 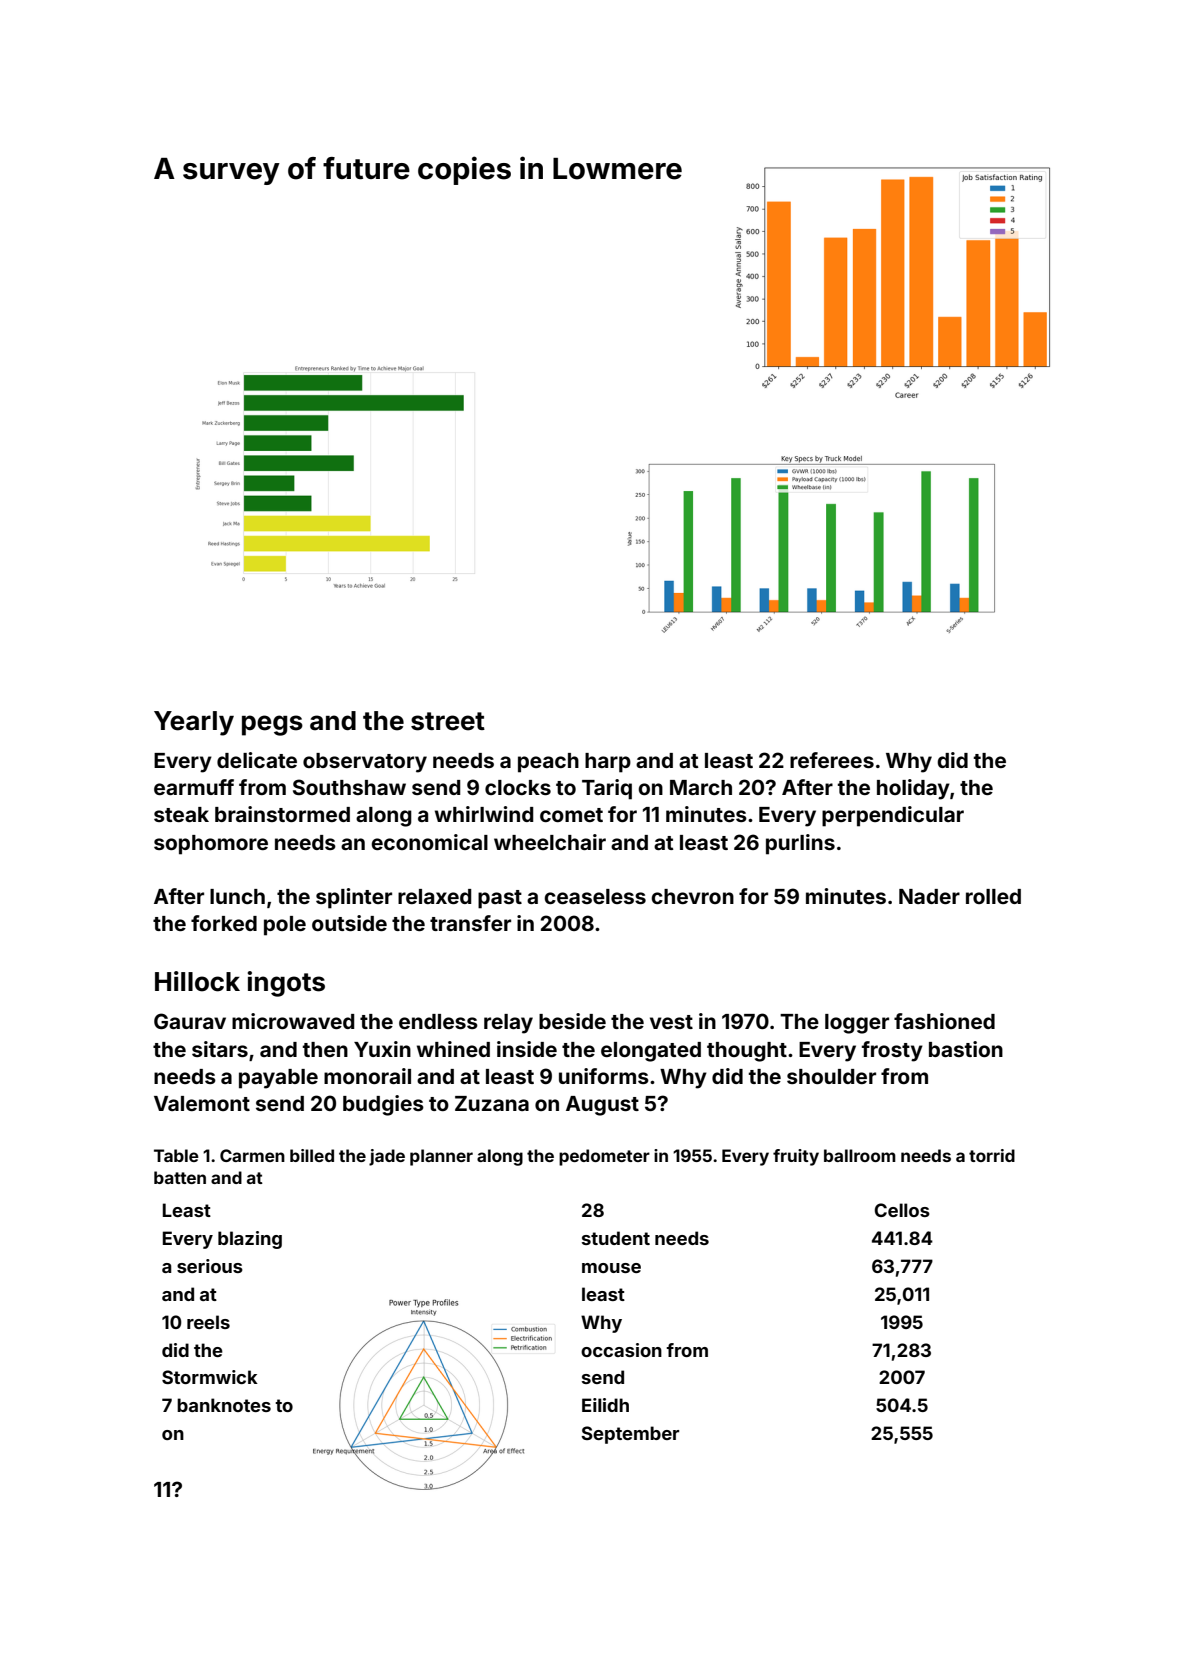 I want to click on beside, so click(x=572, y=1021).
